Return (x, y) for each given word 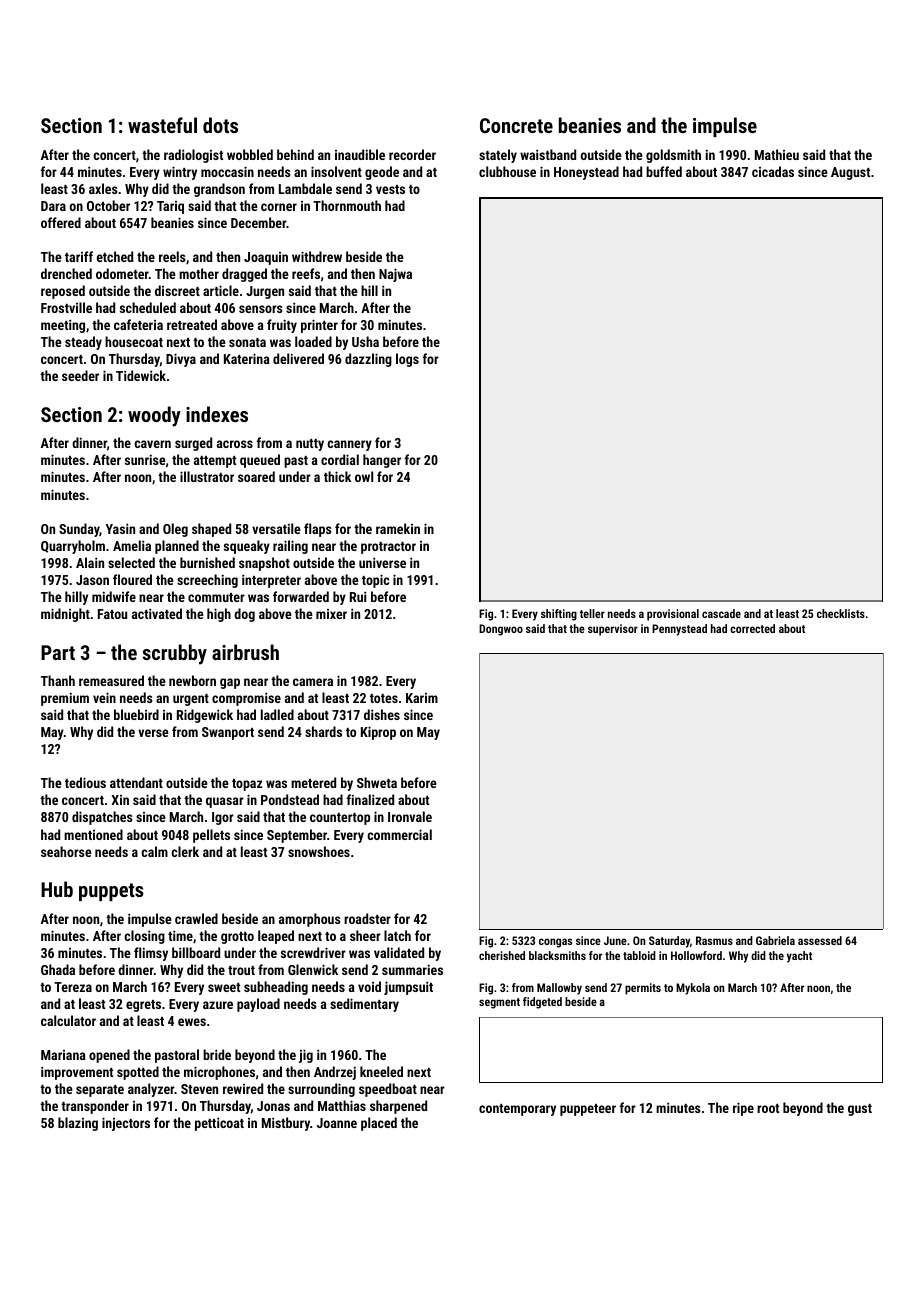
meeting (63, 326)
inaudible (360, 154)
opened (109, 1056)
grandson (219, 190)
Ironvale (410, 816)
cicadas (773, 171)
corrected (752, 628)
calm (154, 851)
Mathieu (777, 154)
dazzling (368, 360)
